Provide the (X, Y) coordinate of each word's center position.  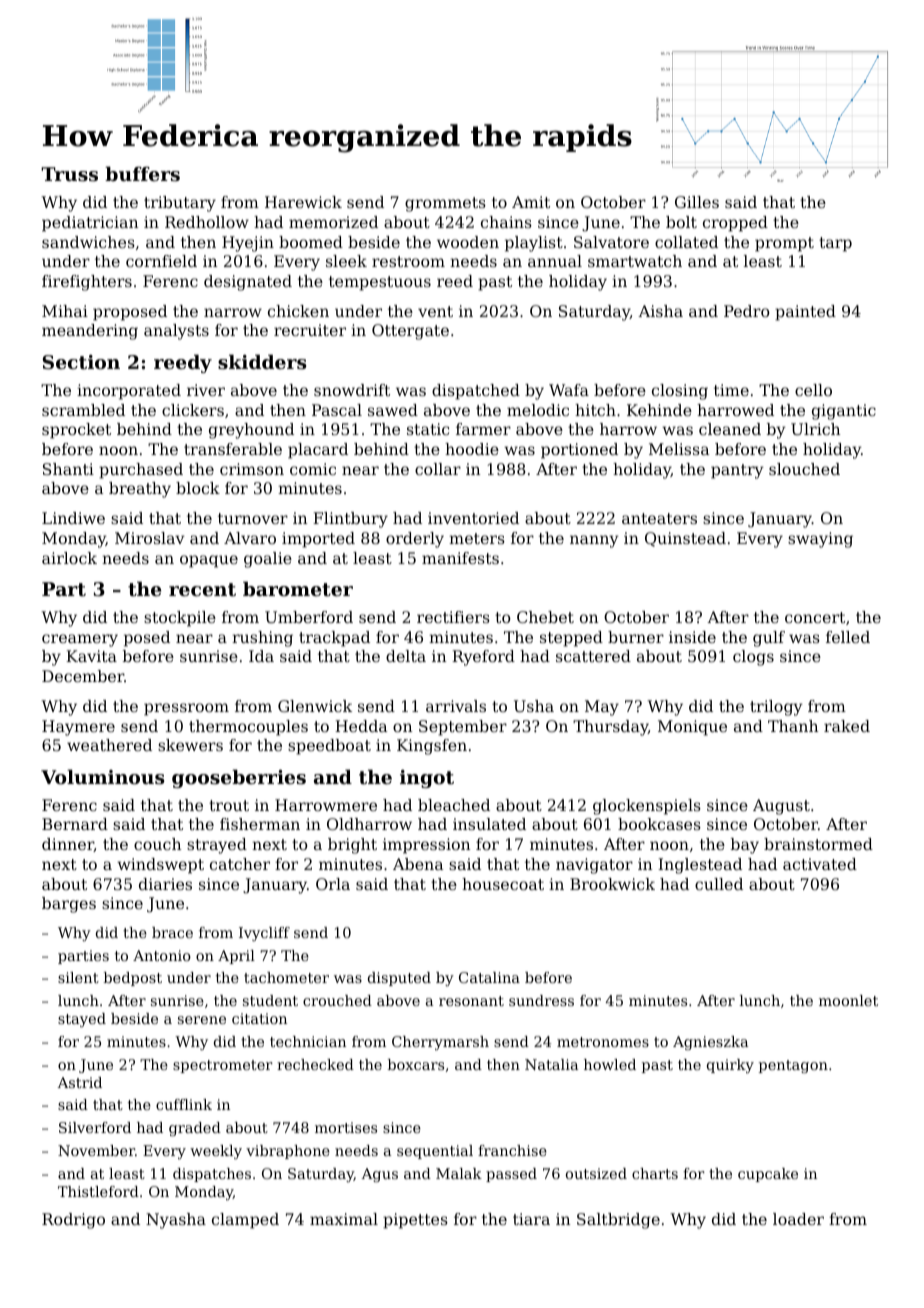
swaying (820, 540)
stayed (82, 1020)
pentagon (793, 1066)
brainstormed (818, 844)
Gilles (697, 202)
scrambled (83, 410)
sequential (435, 1152)
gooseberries (239, 778)
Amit (531, 202)
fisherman (260, 824)
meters (477, 538)
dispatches (212, 1175)
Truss (69, 174)
